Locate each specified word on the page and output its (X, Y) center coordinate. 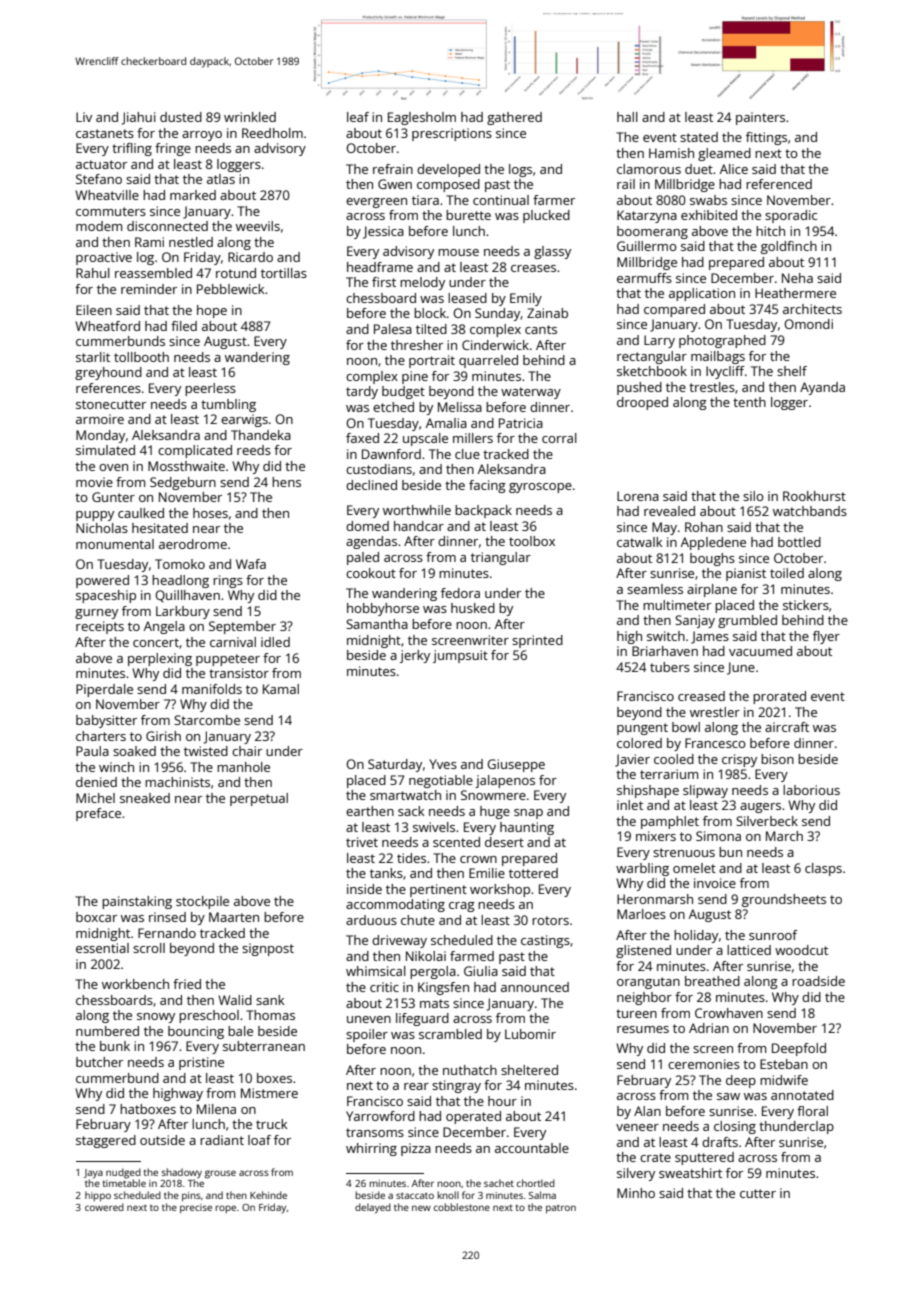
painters (760, 118)
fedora (460, 593)
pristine (201, 1063)
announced (535, 987)
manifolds (212, 689)
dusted (181, 117)
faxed (362, 438)
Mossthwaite (186, 466)
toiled (787, 573)
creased (701, 696)
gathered (514, 118)
